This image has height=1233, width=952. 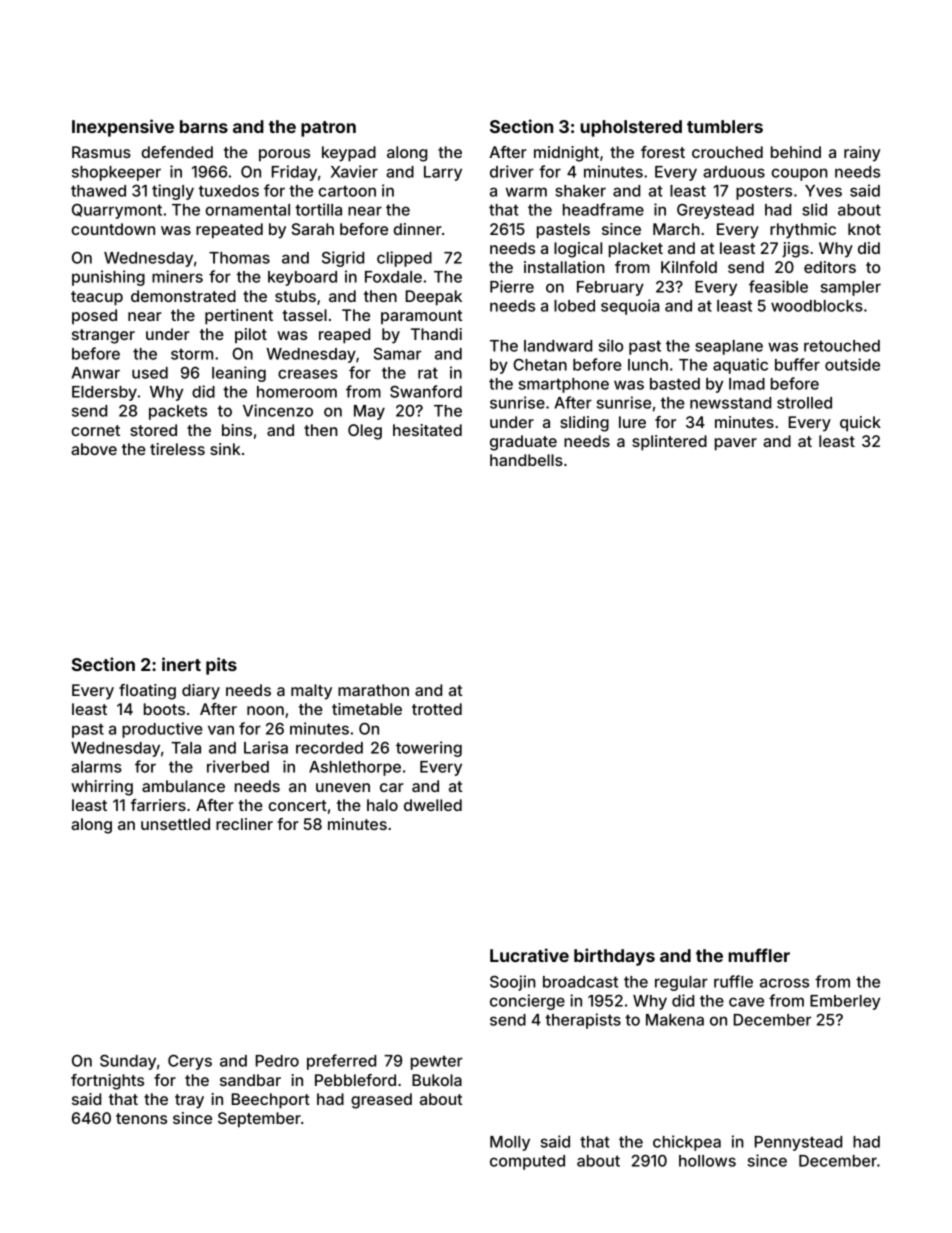 I want to click on quick, so click(x=860, y=424).
